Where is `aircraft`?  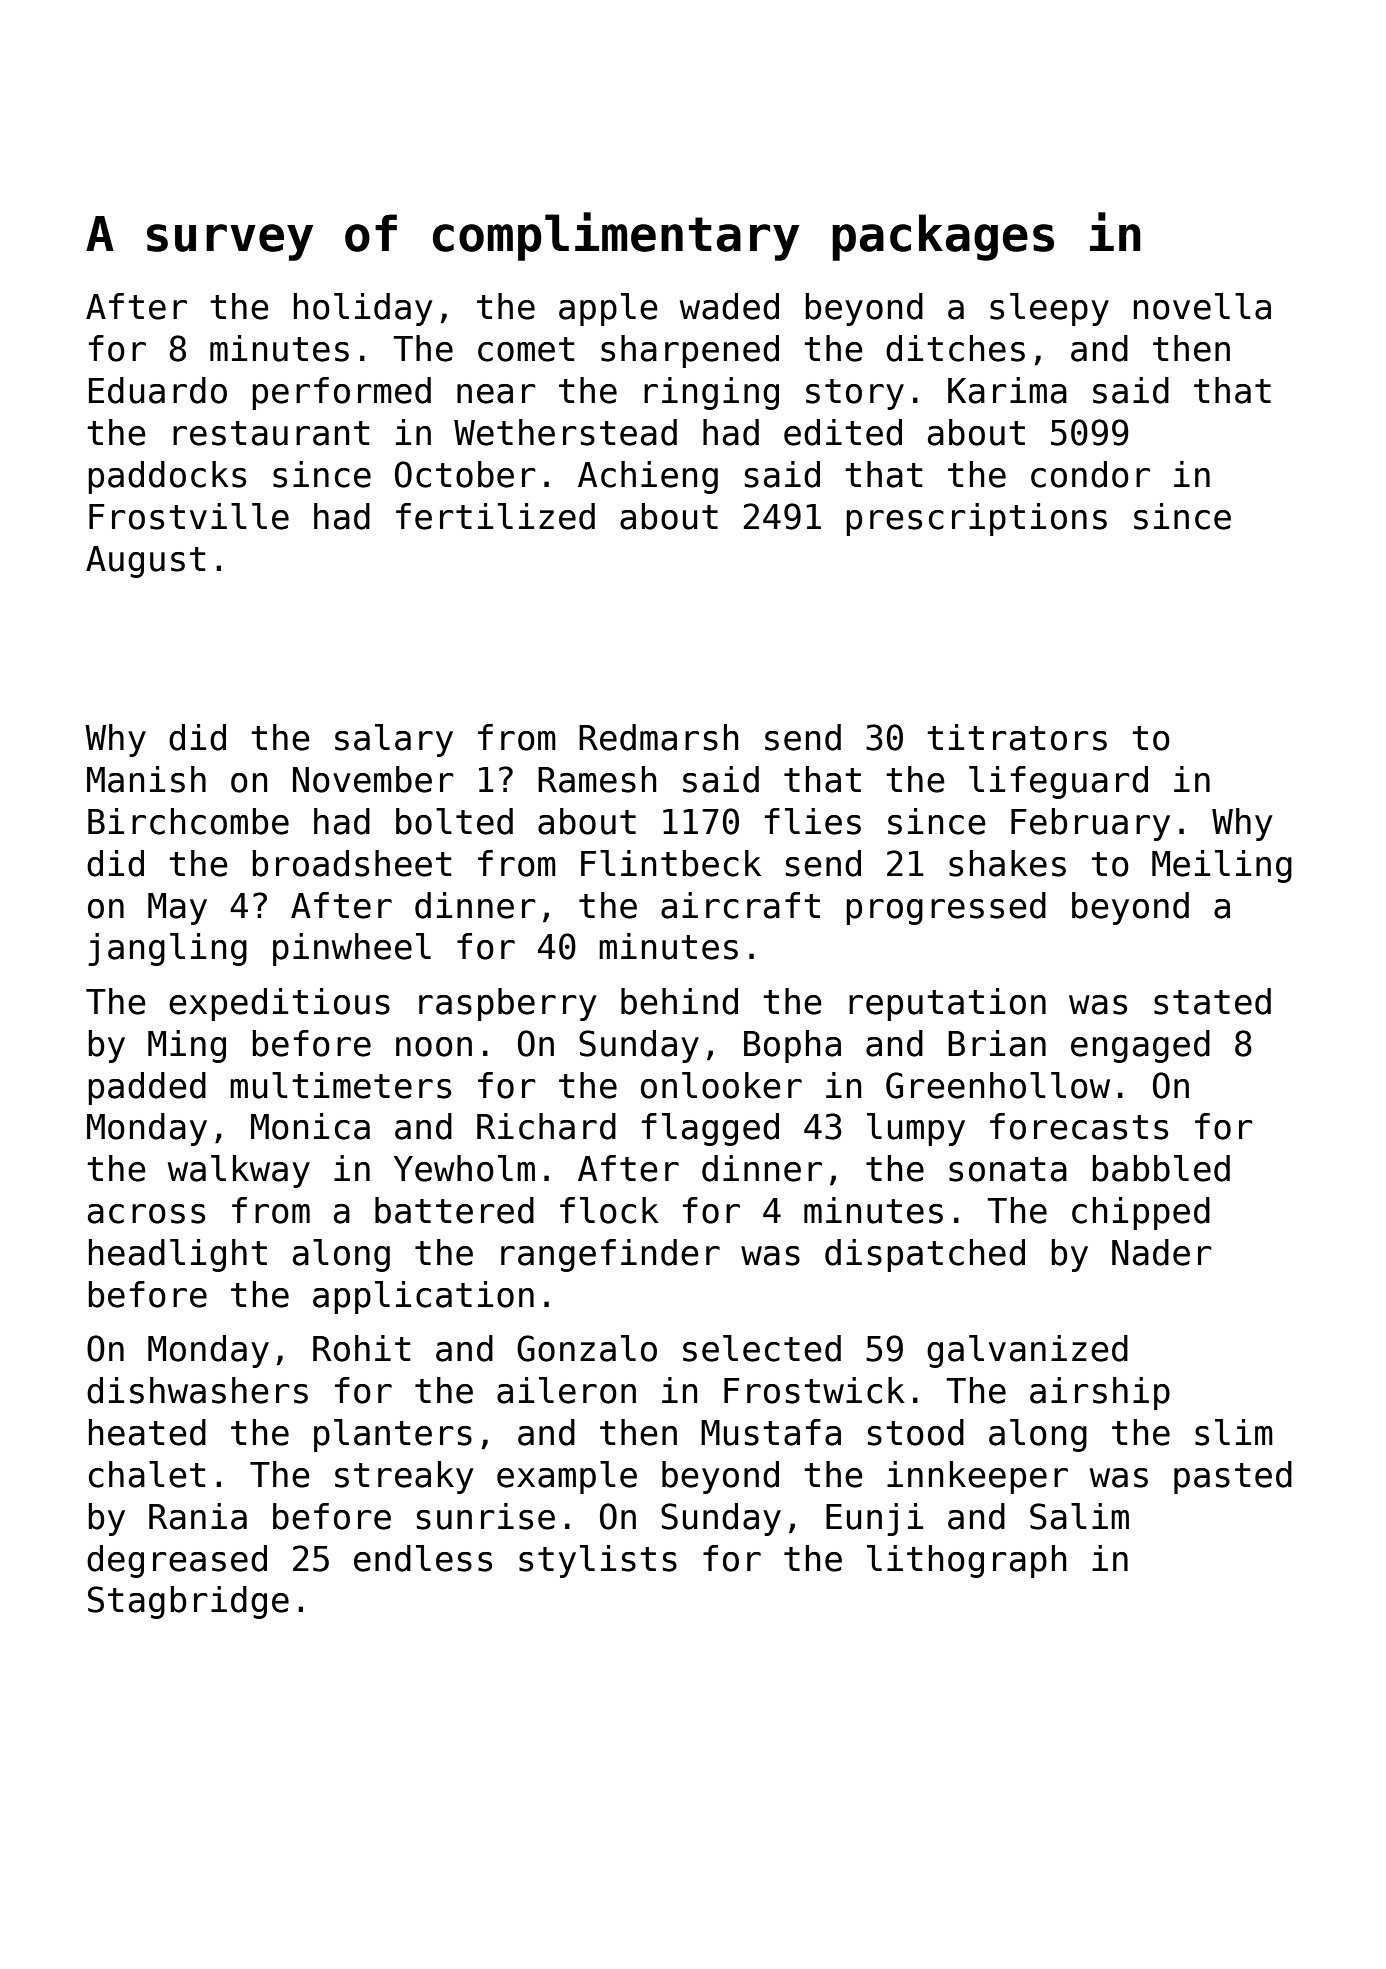 aircraft is located at coordinates (740, 905).
